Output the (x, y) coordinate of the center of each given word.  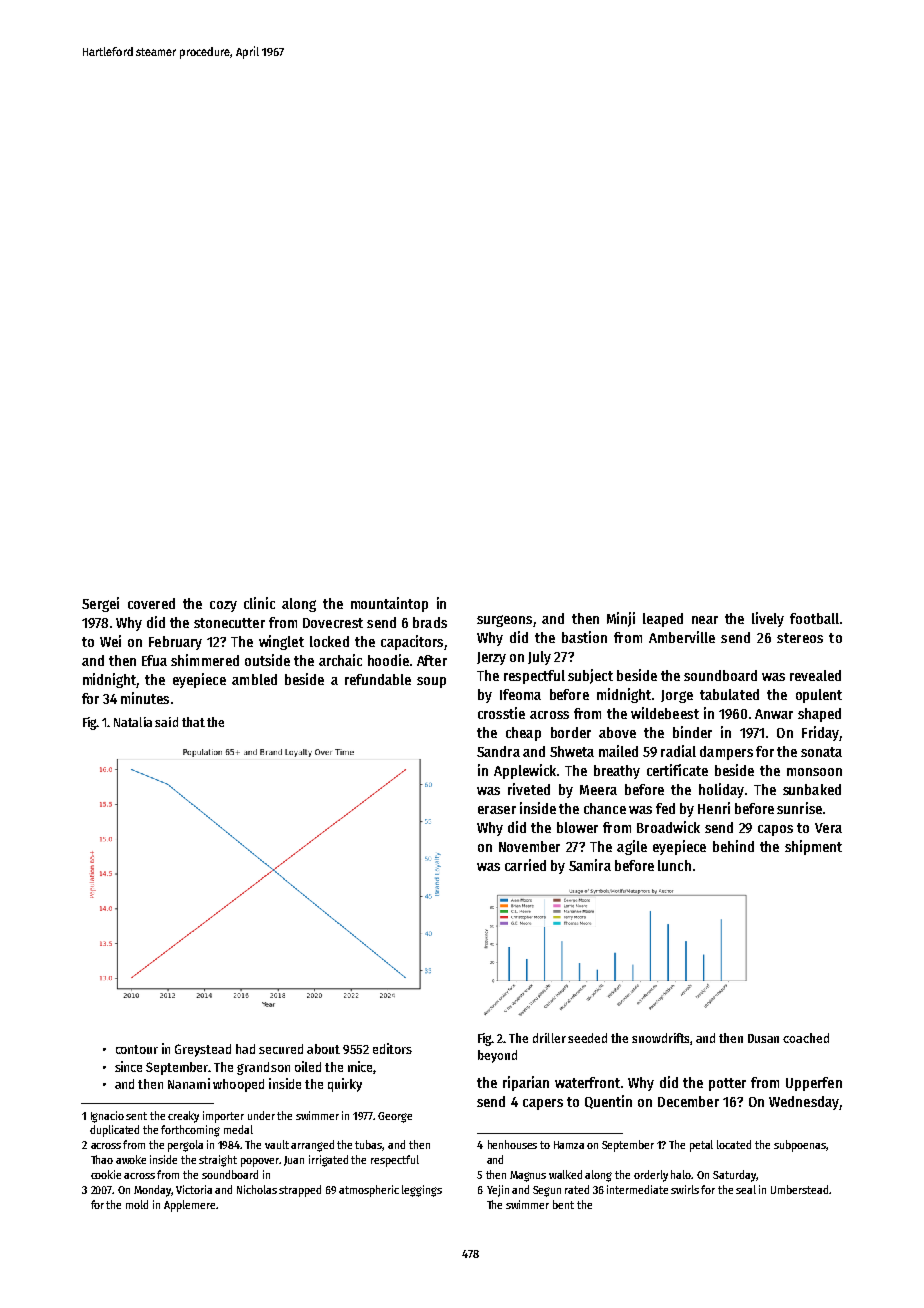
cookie (106, 1174)
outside (267, 660)
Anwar (774, 714)
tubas (369, 1145)
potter (727, 1084)
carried (525, 865)
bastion (584, 637)
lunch (674, 865)
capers (543, 1104)
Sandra (498, 751)
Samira (590, 865)
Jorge (677, 696)
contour (137, 1049)
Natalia (133, 722)
